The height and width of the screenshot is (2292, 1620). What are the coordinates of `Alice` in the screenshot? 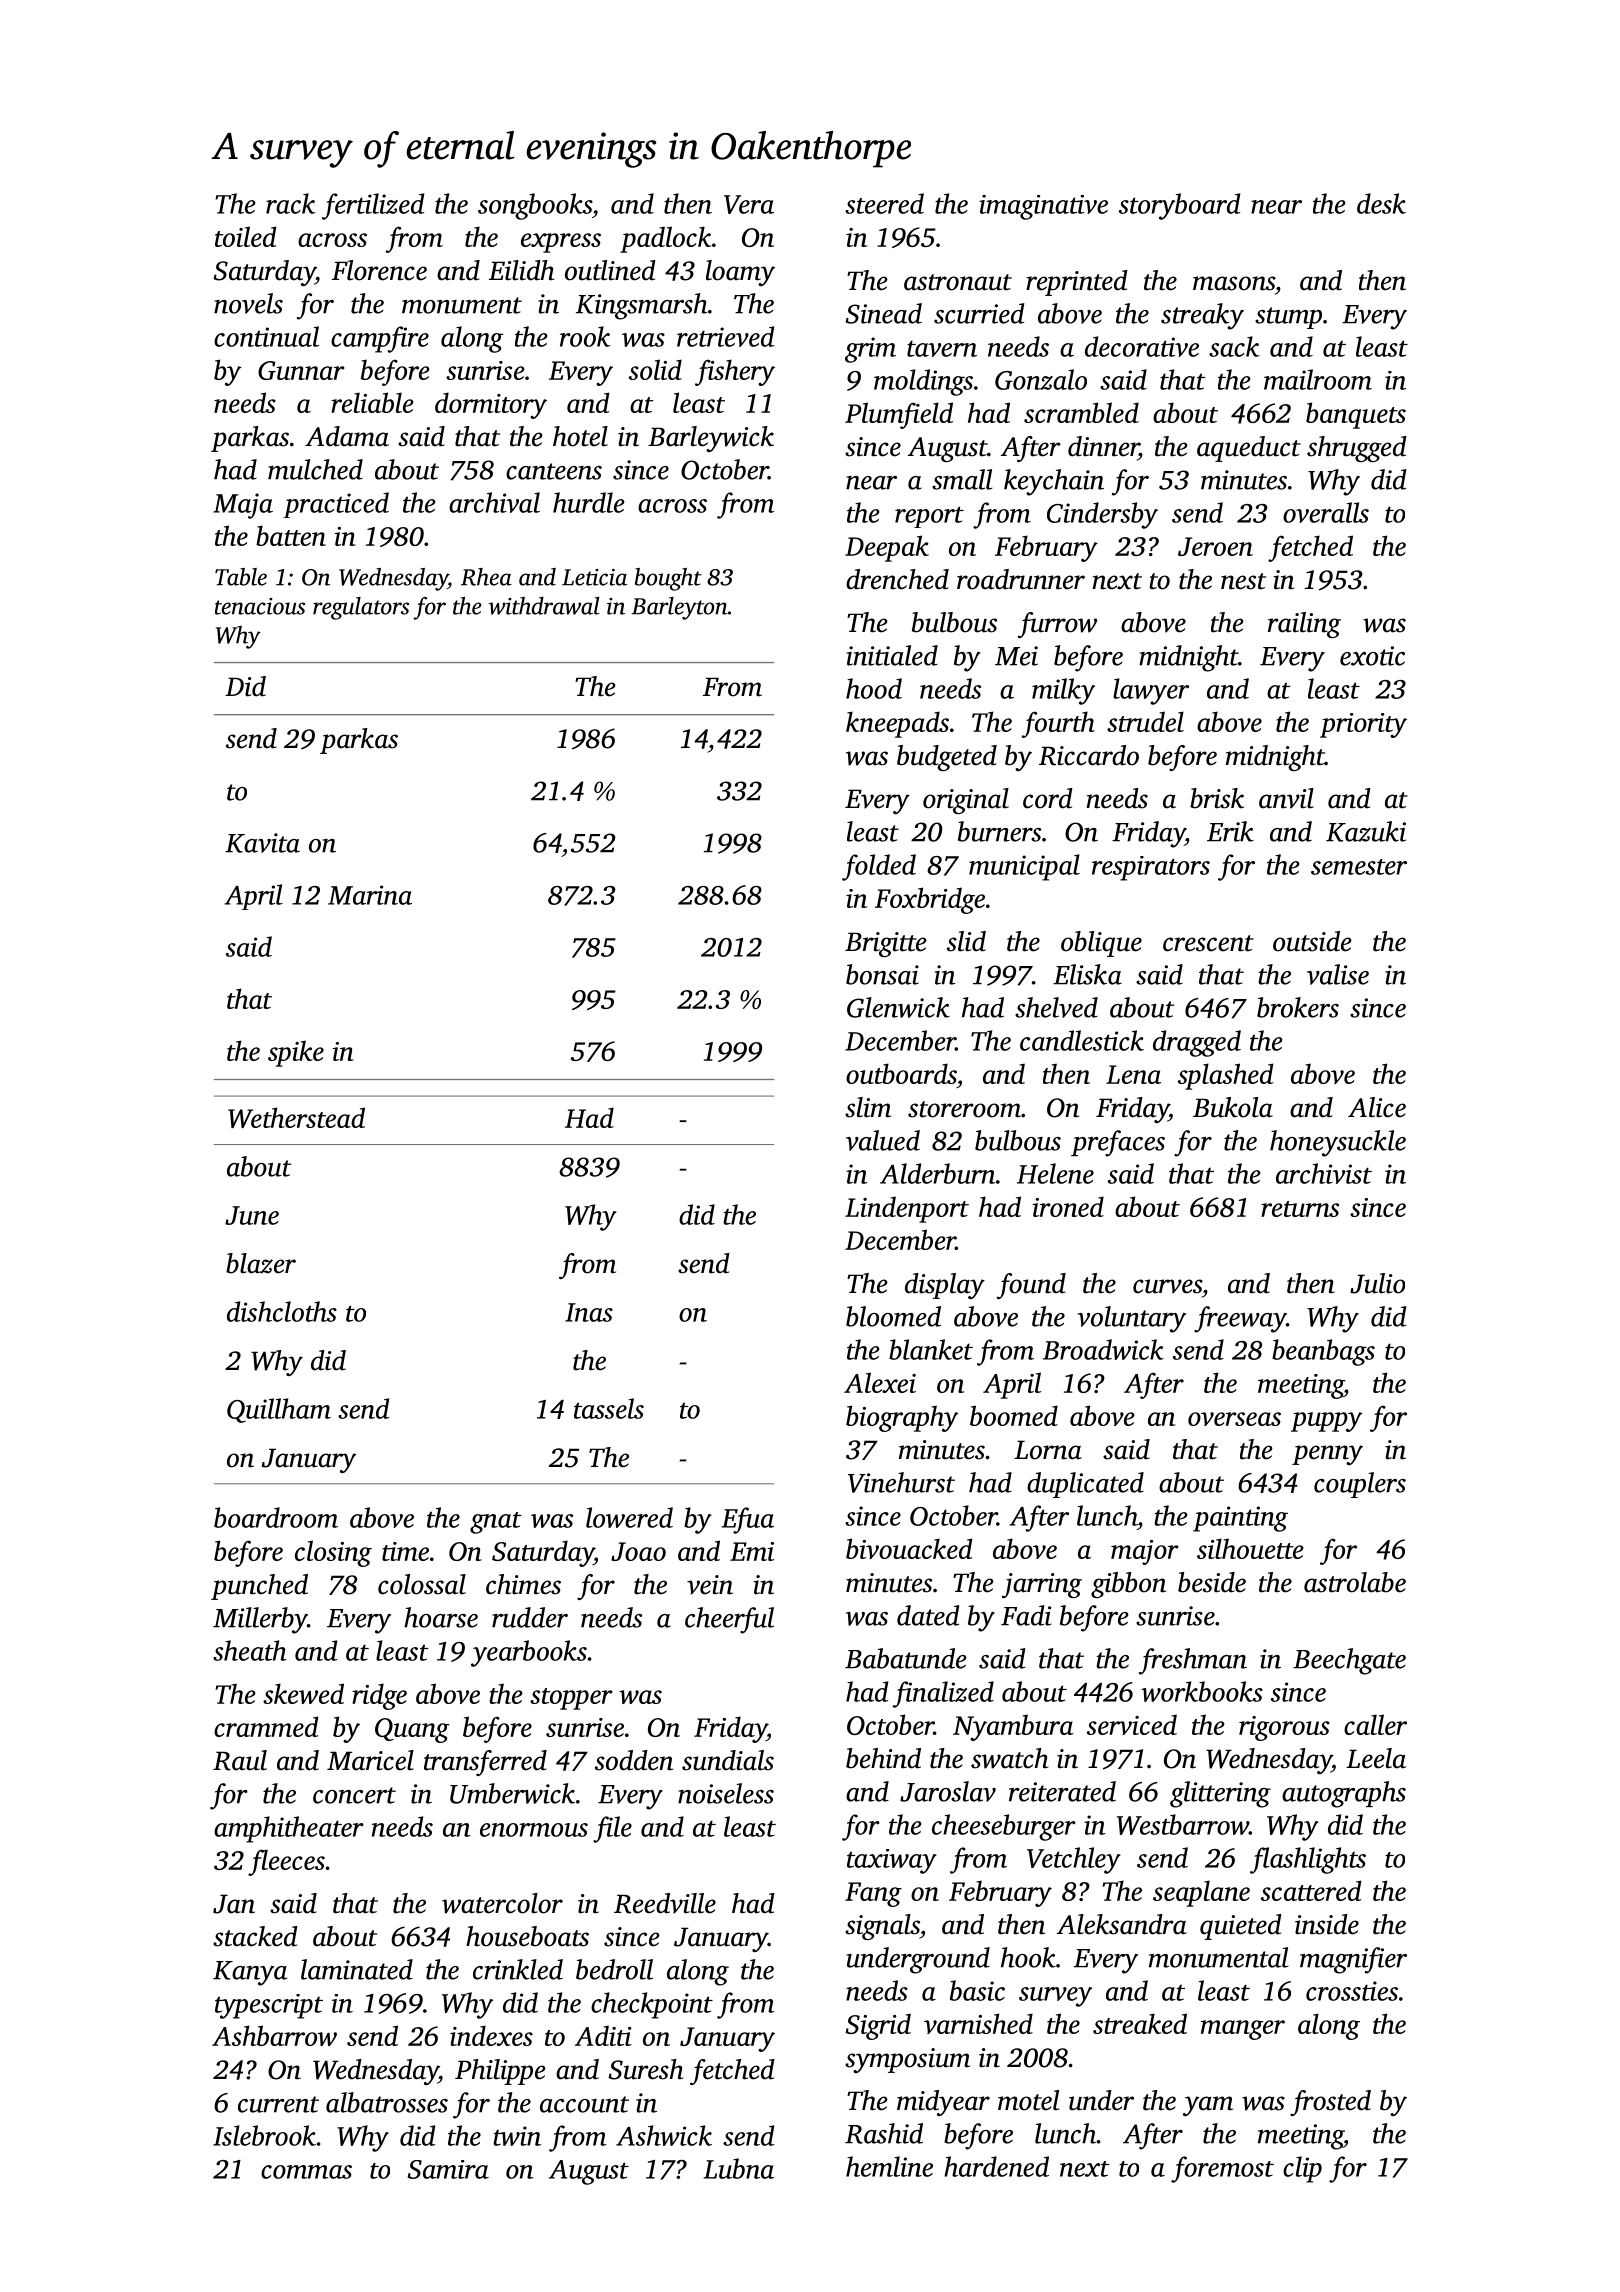 It's located at (1377, 1107).
